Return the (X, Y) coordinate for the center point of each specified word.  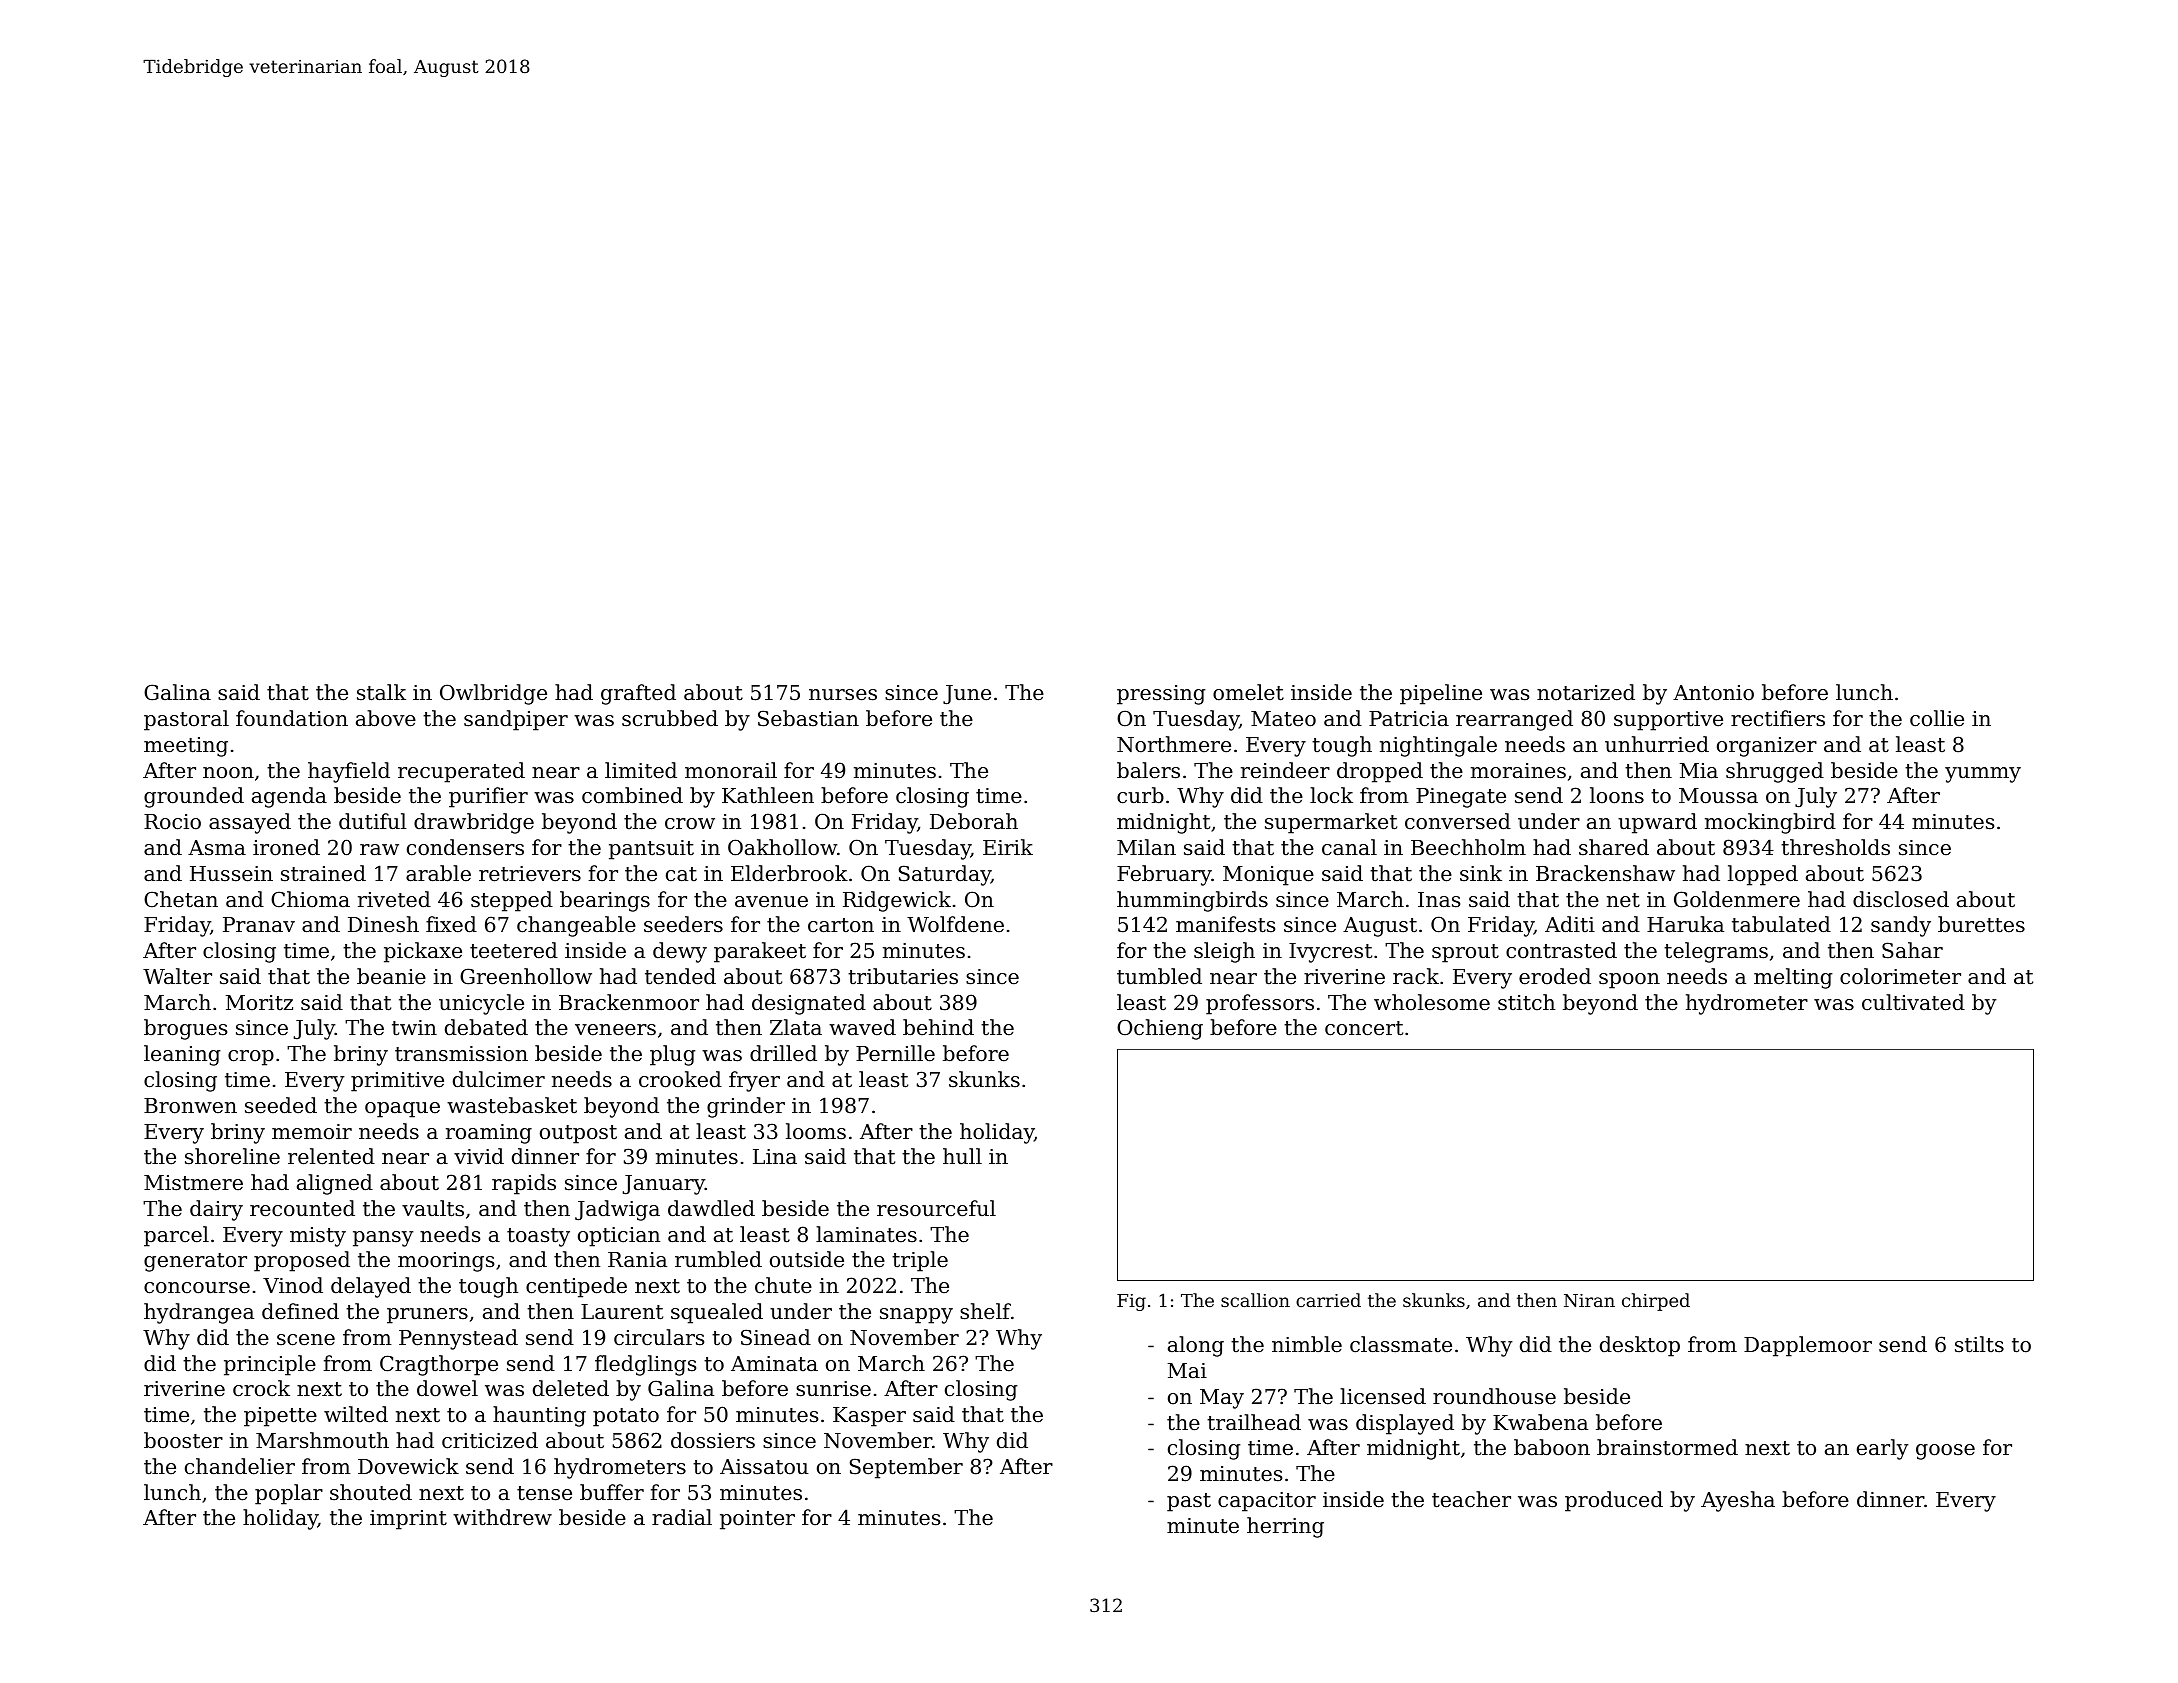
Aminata (774, 1364)
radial (682, 1517)
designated (809, 1004)
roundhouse (1494, 1396)
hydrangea (199, 1313)
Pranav (259, 925)
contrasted (1561, 950)
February (1164, 875)
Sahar (1912, 950)
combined (632, 795)
